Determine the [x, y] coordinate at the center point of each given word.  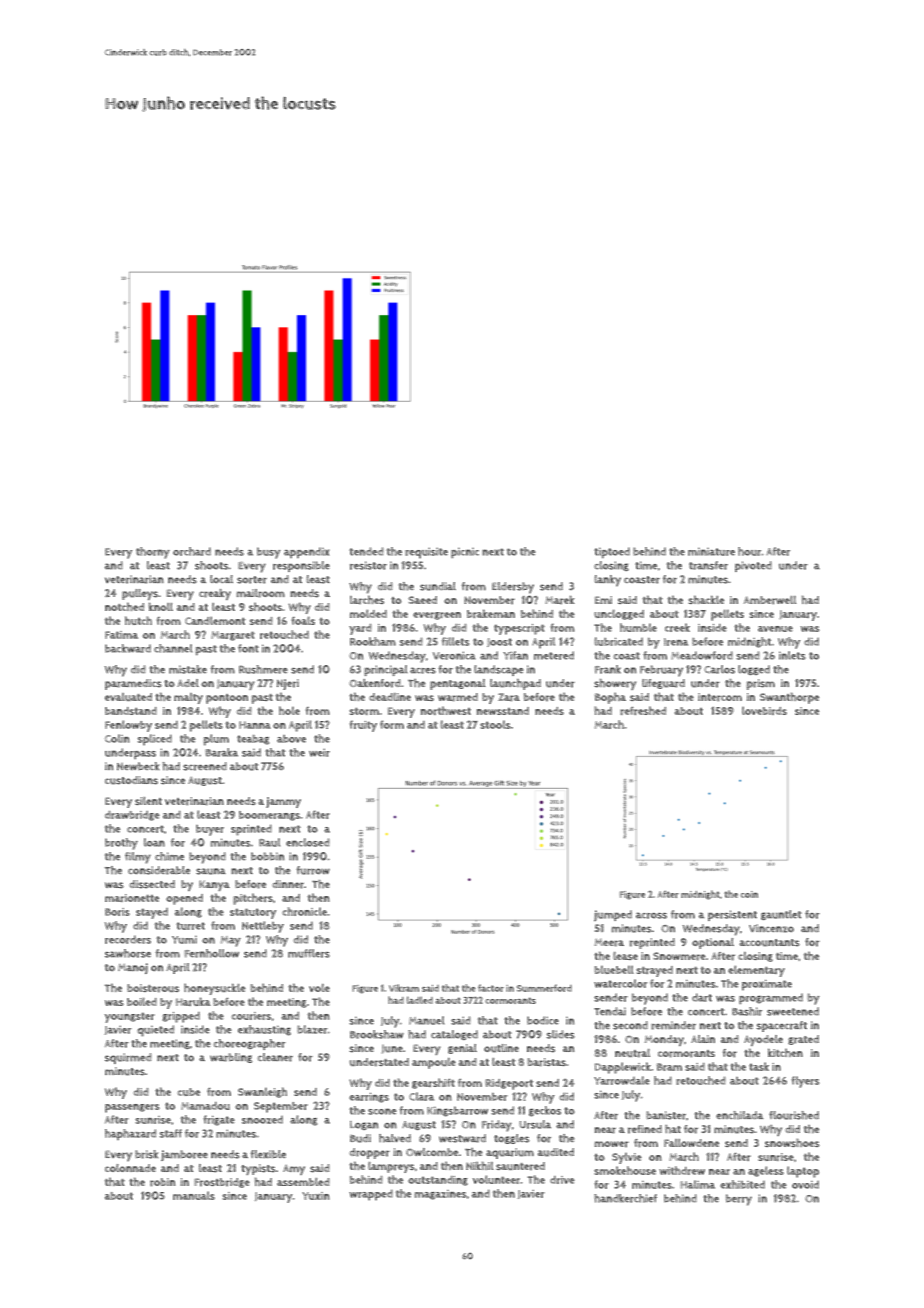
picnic [465, 552]
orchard [192, 551]
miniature [711, 551]
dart [702, 997]
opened [184, 899]
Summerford [544, 988]
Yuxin [316, 1196]
